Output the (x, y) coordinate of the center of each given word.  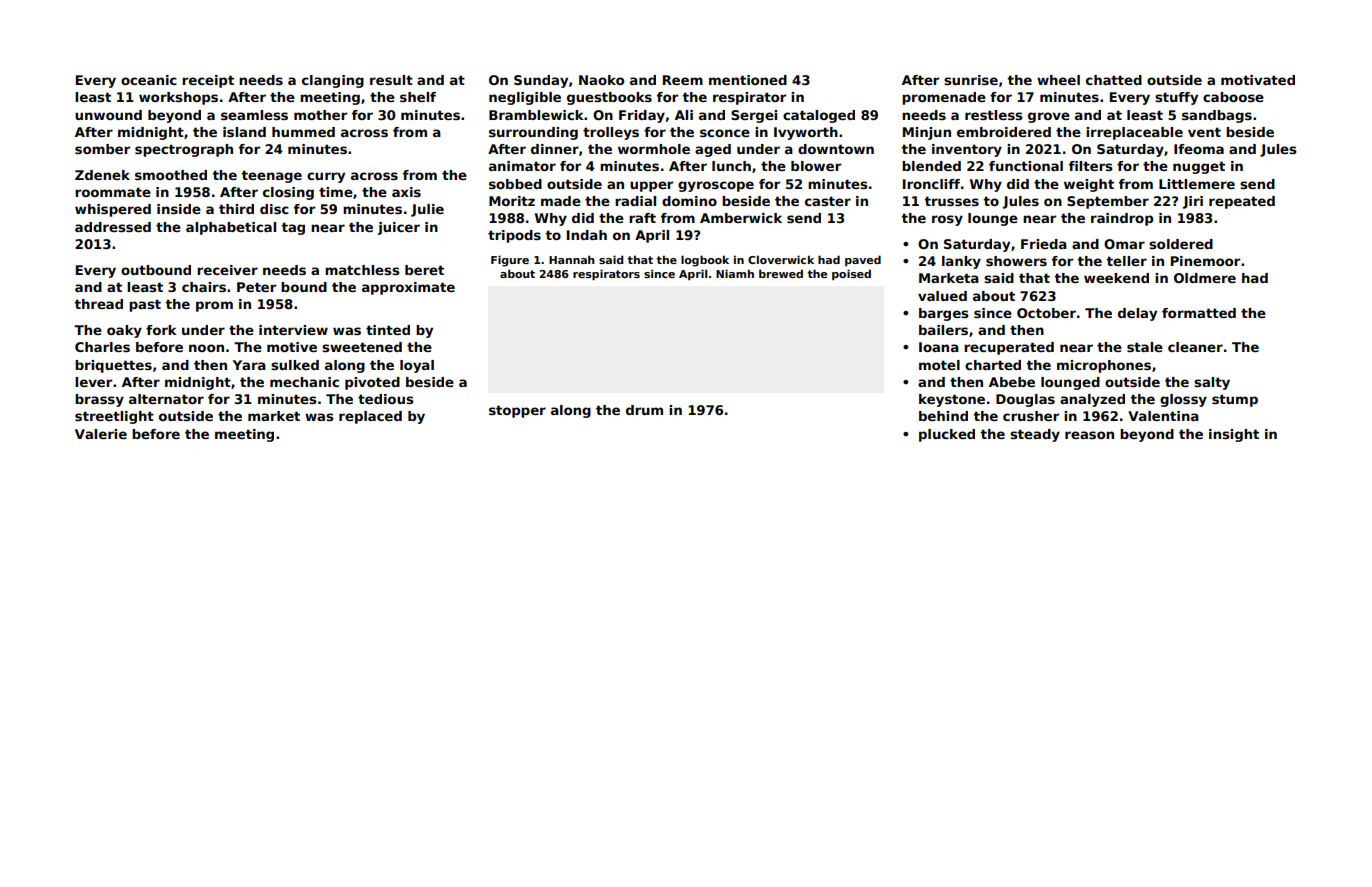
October (1046, 313)
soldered (1181, 244)
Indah (587, 235)
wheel (1058, 80)
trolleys (611, 133)
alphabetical (231, 228)
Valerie (101, 434)
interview (293, 330)
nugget (1199, 167)
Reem (683, 80)
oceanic (149, 80)
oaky (124, 331)
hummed (303, 132)
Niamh (735, 273)
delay (1137, 314)
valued (942, 296)
